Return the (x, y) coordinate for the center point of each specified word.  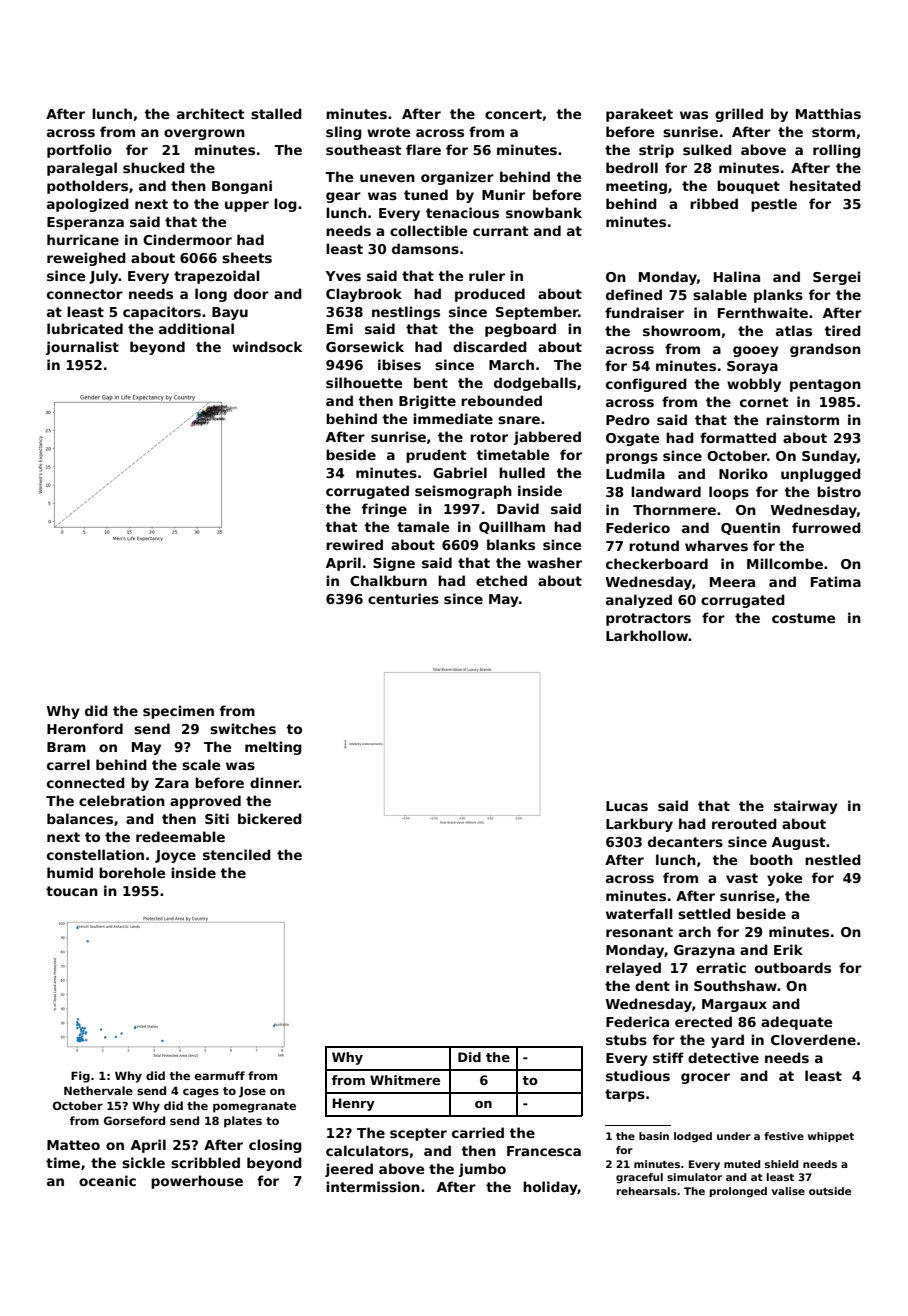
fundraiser (644, 312)
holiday (550, 1188)
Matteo (73, 1145)
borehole (132, 872)
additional (196, 328)
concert (513, 114)
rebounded (501, 400)
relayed (633, 969)
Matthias (828, 113)
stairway (806, 807)
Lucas (627, 806)
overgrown (204, 134)
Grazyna (704, 951)
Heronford (85, 728)
